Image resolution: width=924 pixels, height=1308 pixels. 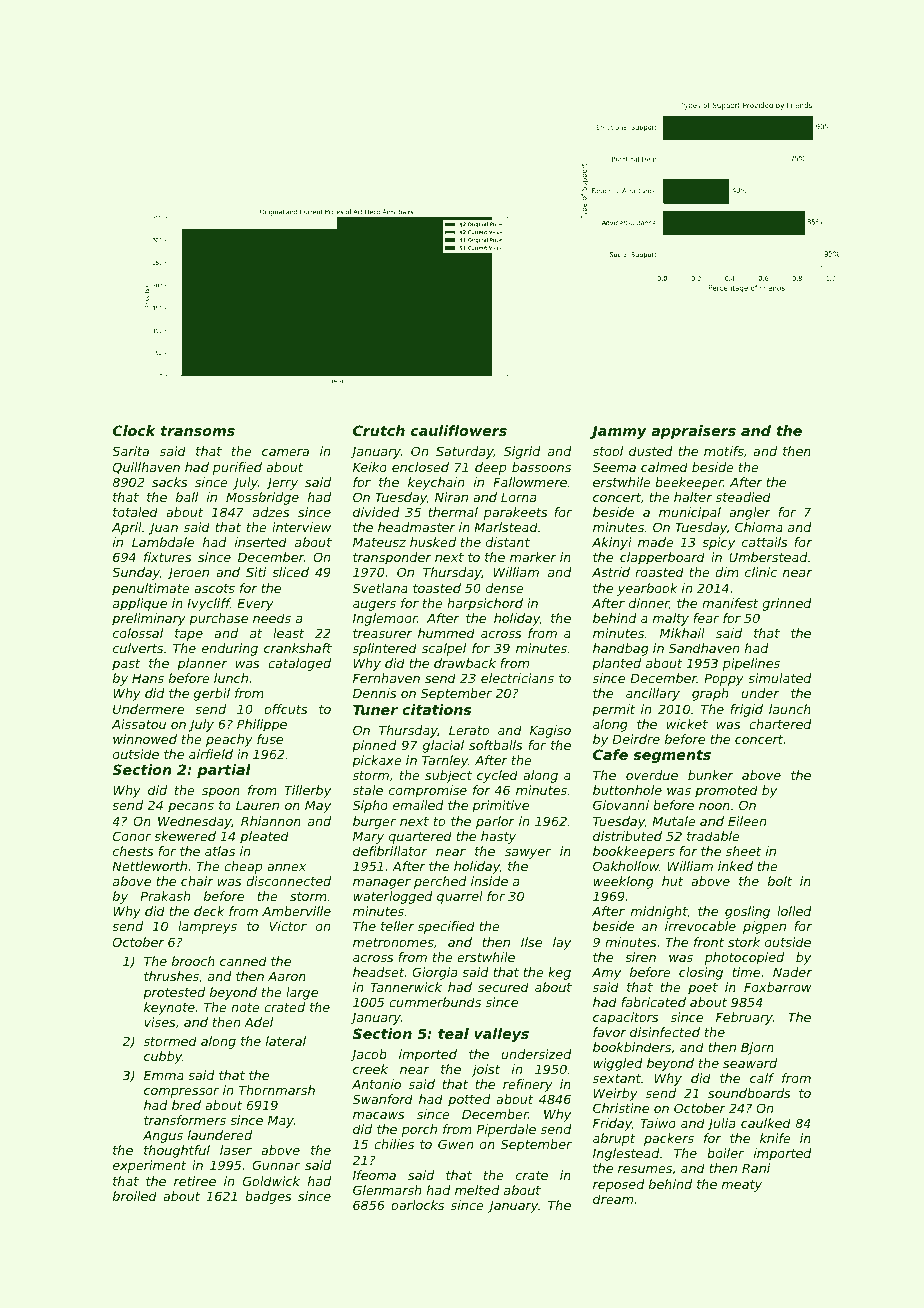 What do you see at coordinates (446, 633) in the page?
I see `hummed` at bounding box center [446, 633].
